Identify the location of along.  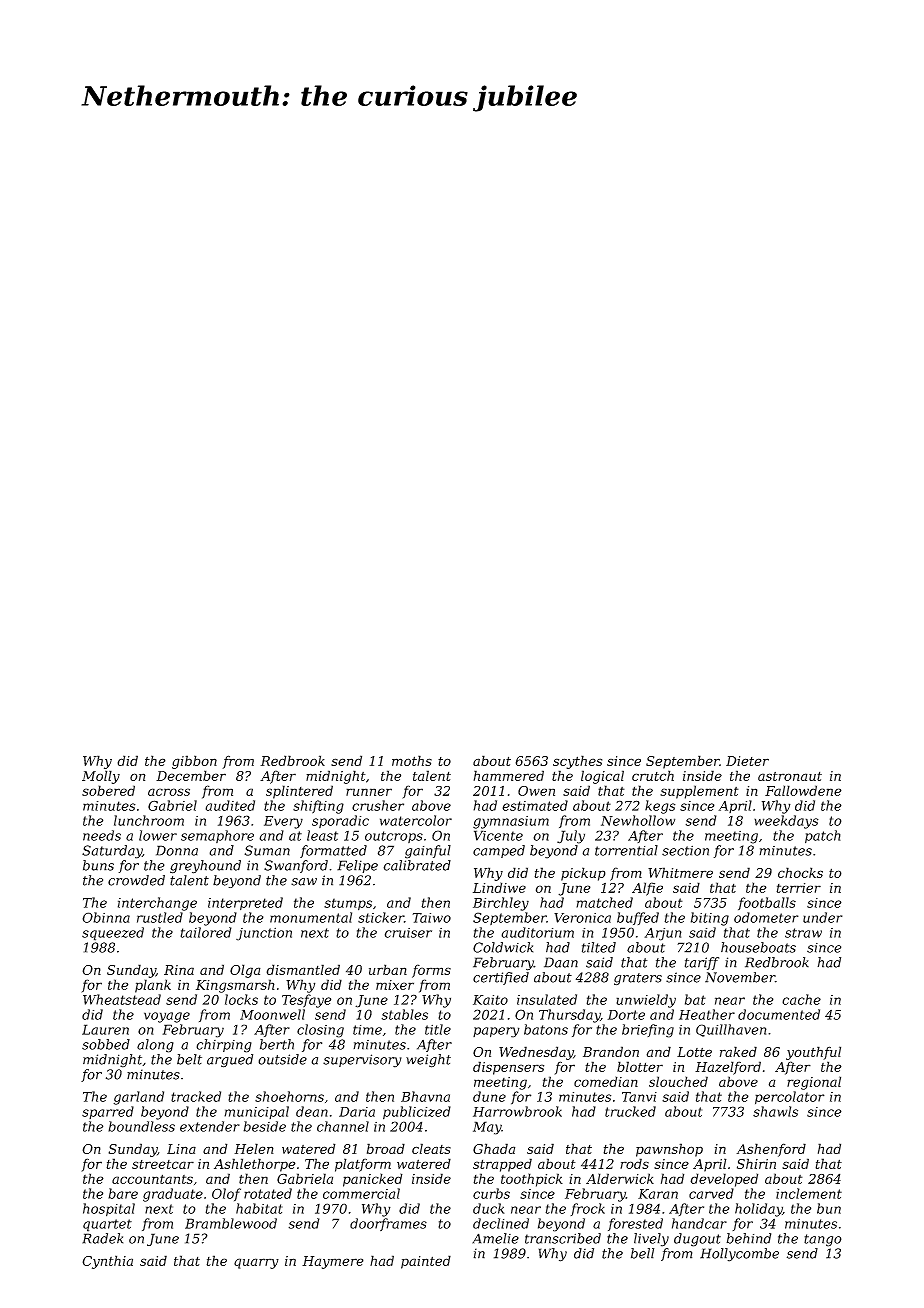
(155, 1046).
